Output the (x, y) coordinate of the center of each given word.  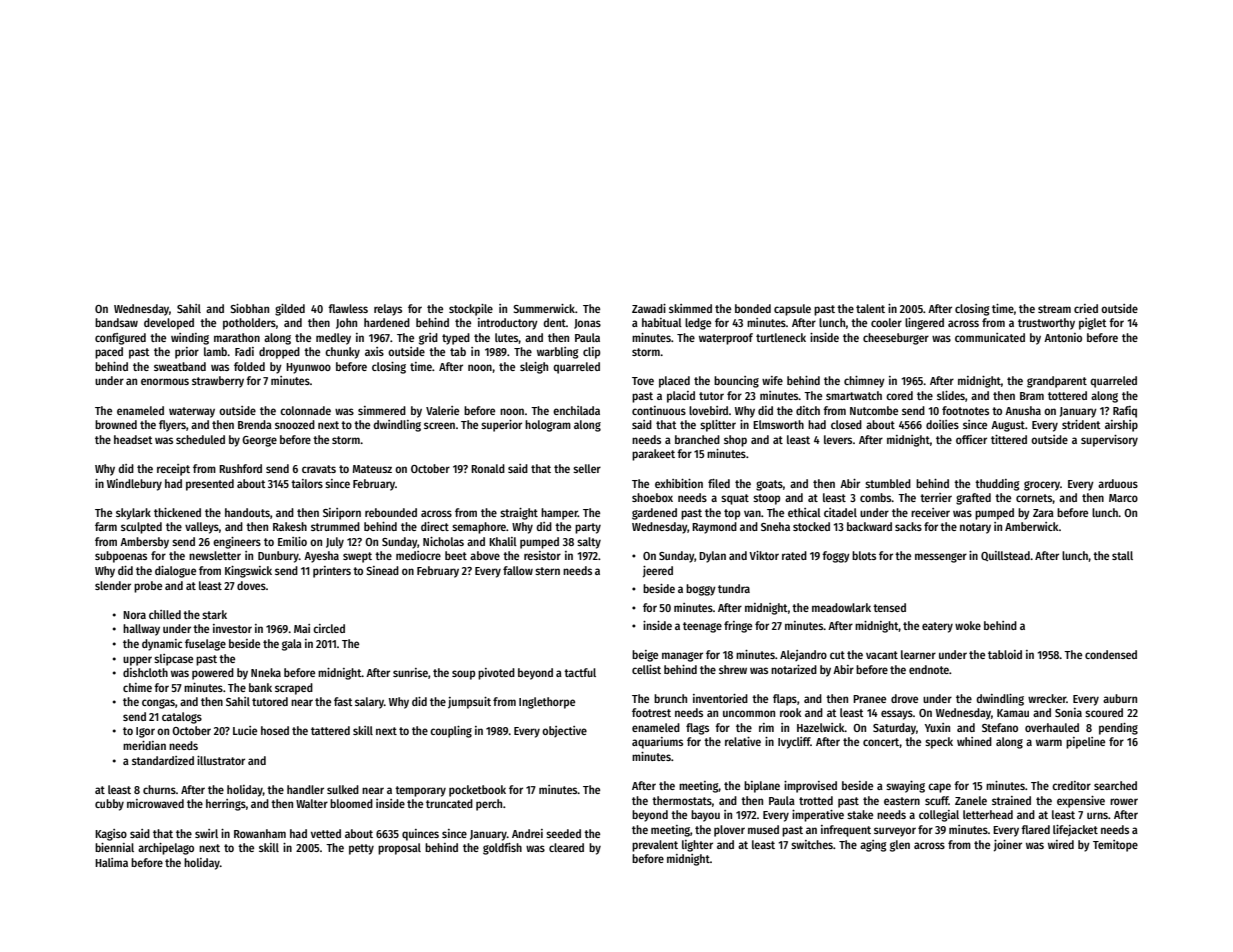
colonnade (305, 410)
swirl (206, 833)
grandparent (1057, 382)
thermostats (682, 800)
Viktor (764, 555)
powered (213, 674)
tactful (580, 672)
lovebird (708, 410)
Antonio (1063, 337)
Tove (643, 381)
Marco (1123, 498)
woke (968, 625)
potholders (249, 324)
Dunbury (278, 557)
